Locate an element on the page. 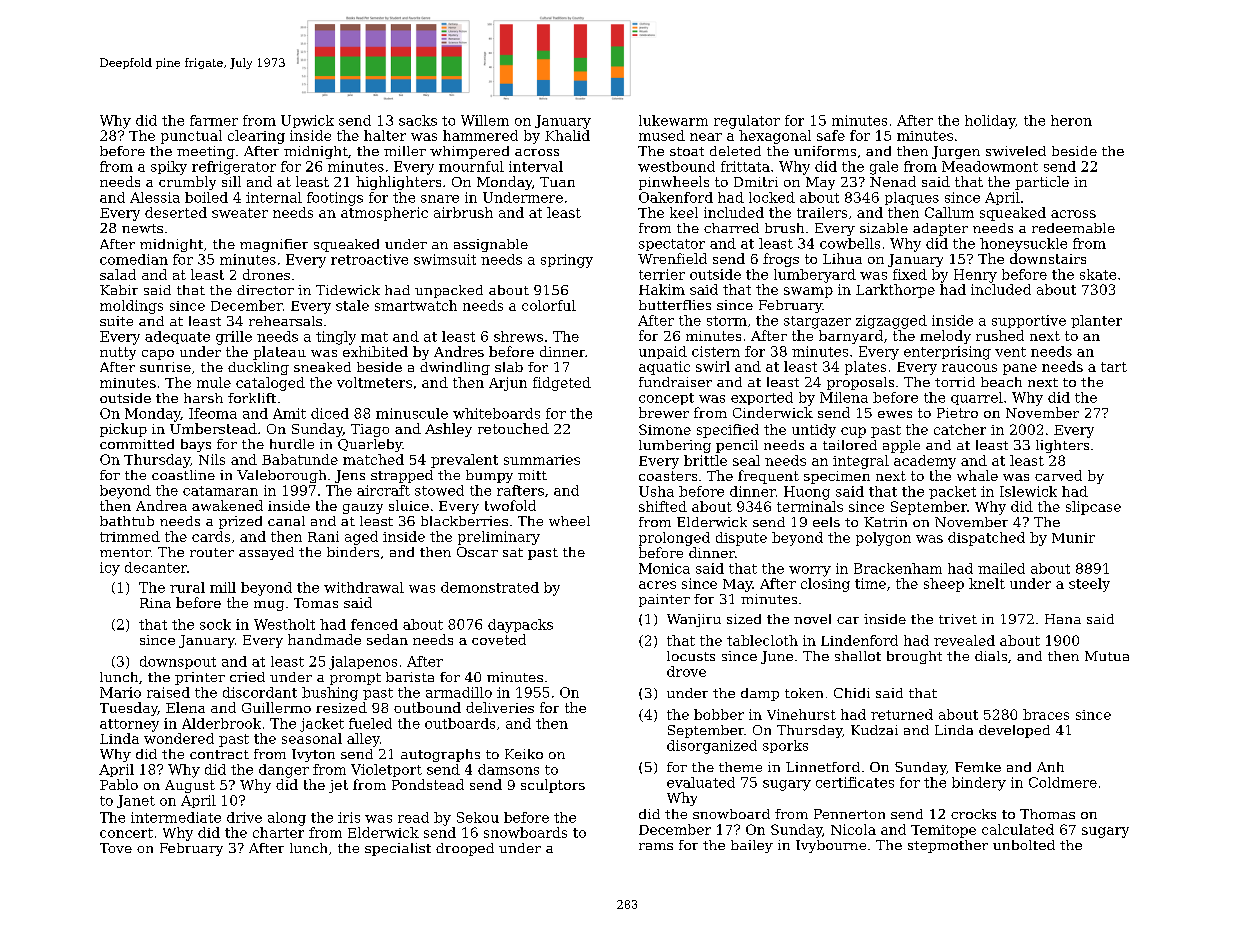  steely is located at coordinates (1089, 585).
